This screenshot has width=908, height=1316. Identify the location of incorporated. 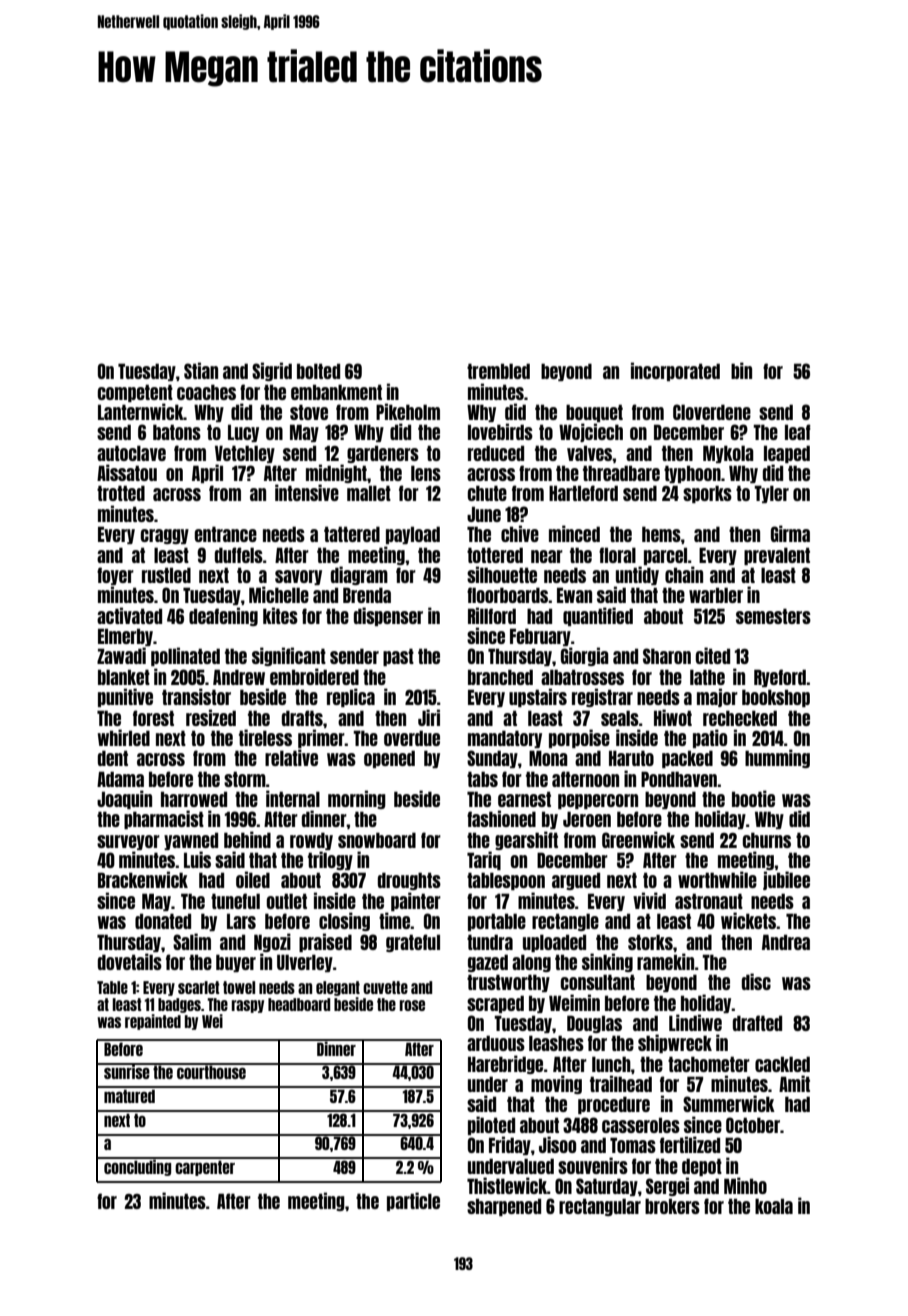
(675, 371).
